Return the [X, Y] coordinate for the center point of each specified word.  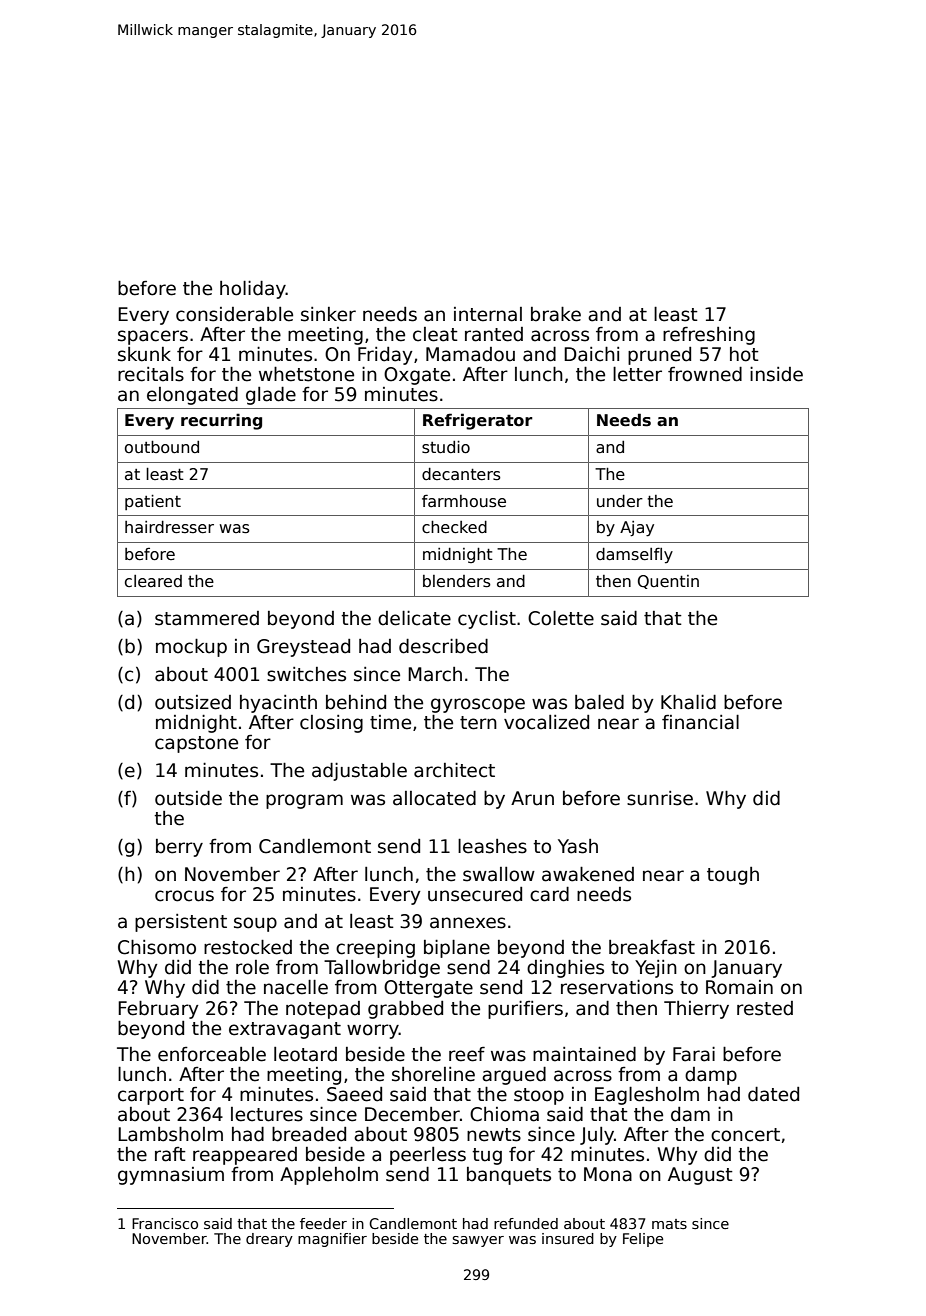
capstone [196, 744]
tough [733, 876]
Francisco [165, 1223]
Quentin [668, 582]
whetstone [306, 374]
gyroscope [478, 705]
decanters [461, 474]
